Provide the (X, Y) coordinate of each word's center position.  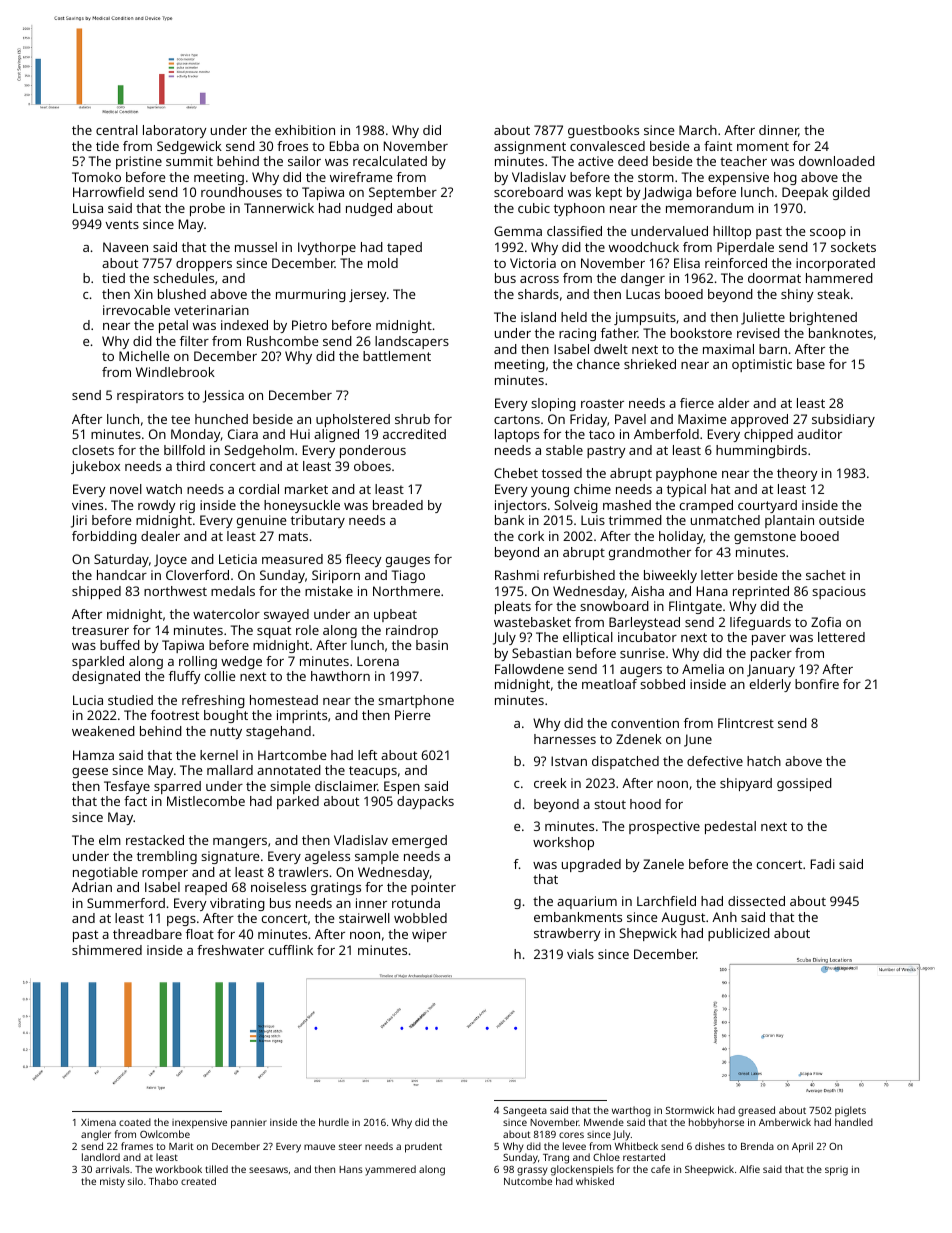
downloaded (837, 161)
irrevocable (136, 310)
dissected (756, 901)
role (307, 630)
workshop (563, 843)
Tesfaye (127, 787)
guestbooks (603, 131)
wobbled (420, 918)
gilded (851, 193)
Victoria (533, 263)
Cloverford (197, 575)
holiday (681, 537)
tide (107, 146)
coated (135, 1122)
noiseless (278, 887)
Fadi (823, 864)
